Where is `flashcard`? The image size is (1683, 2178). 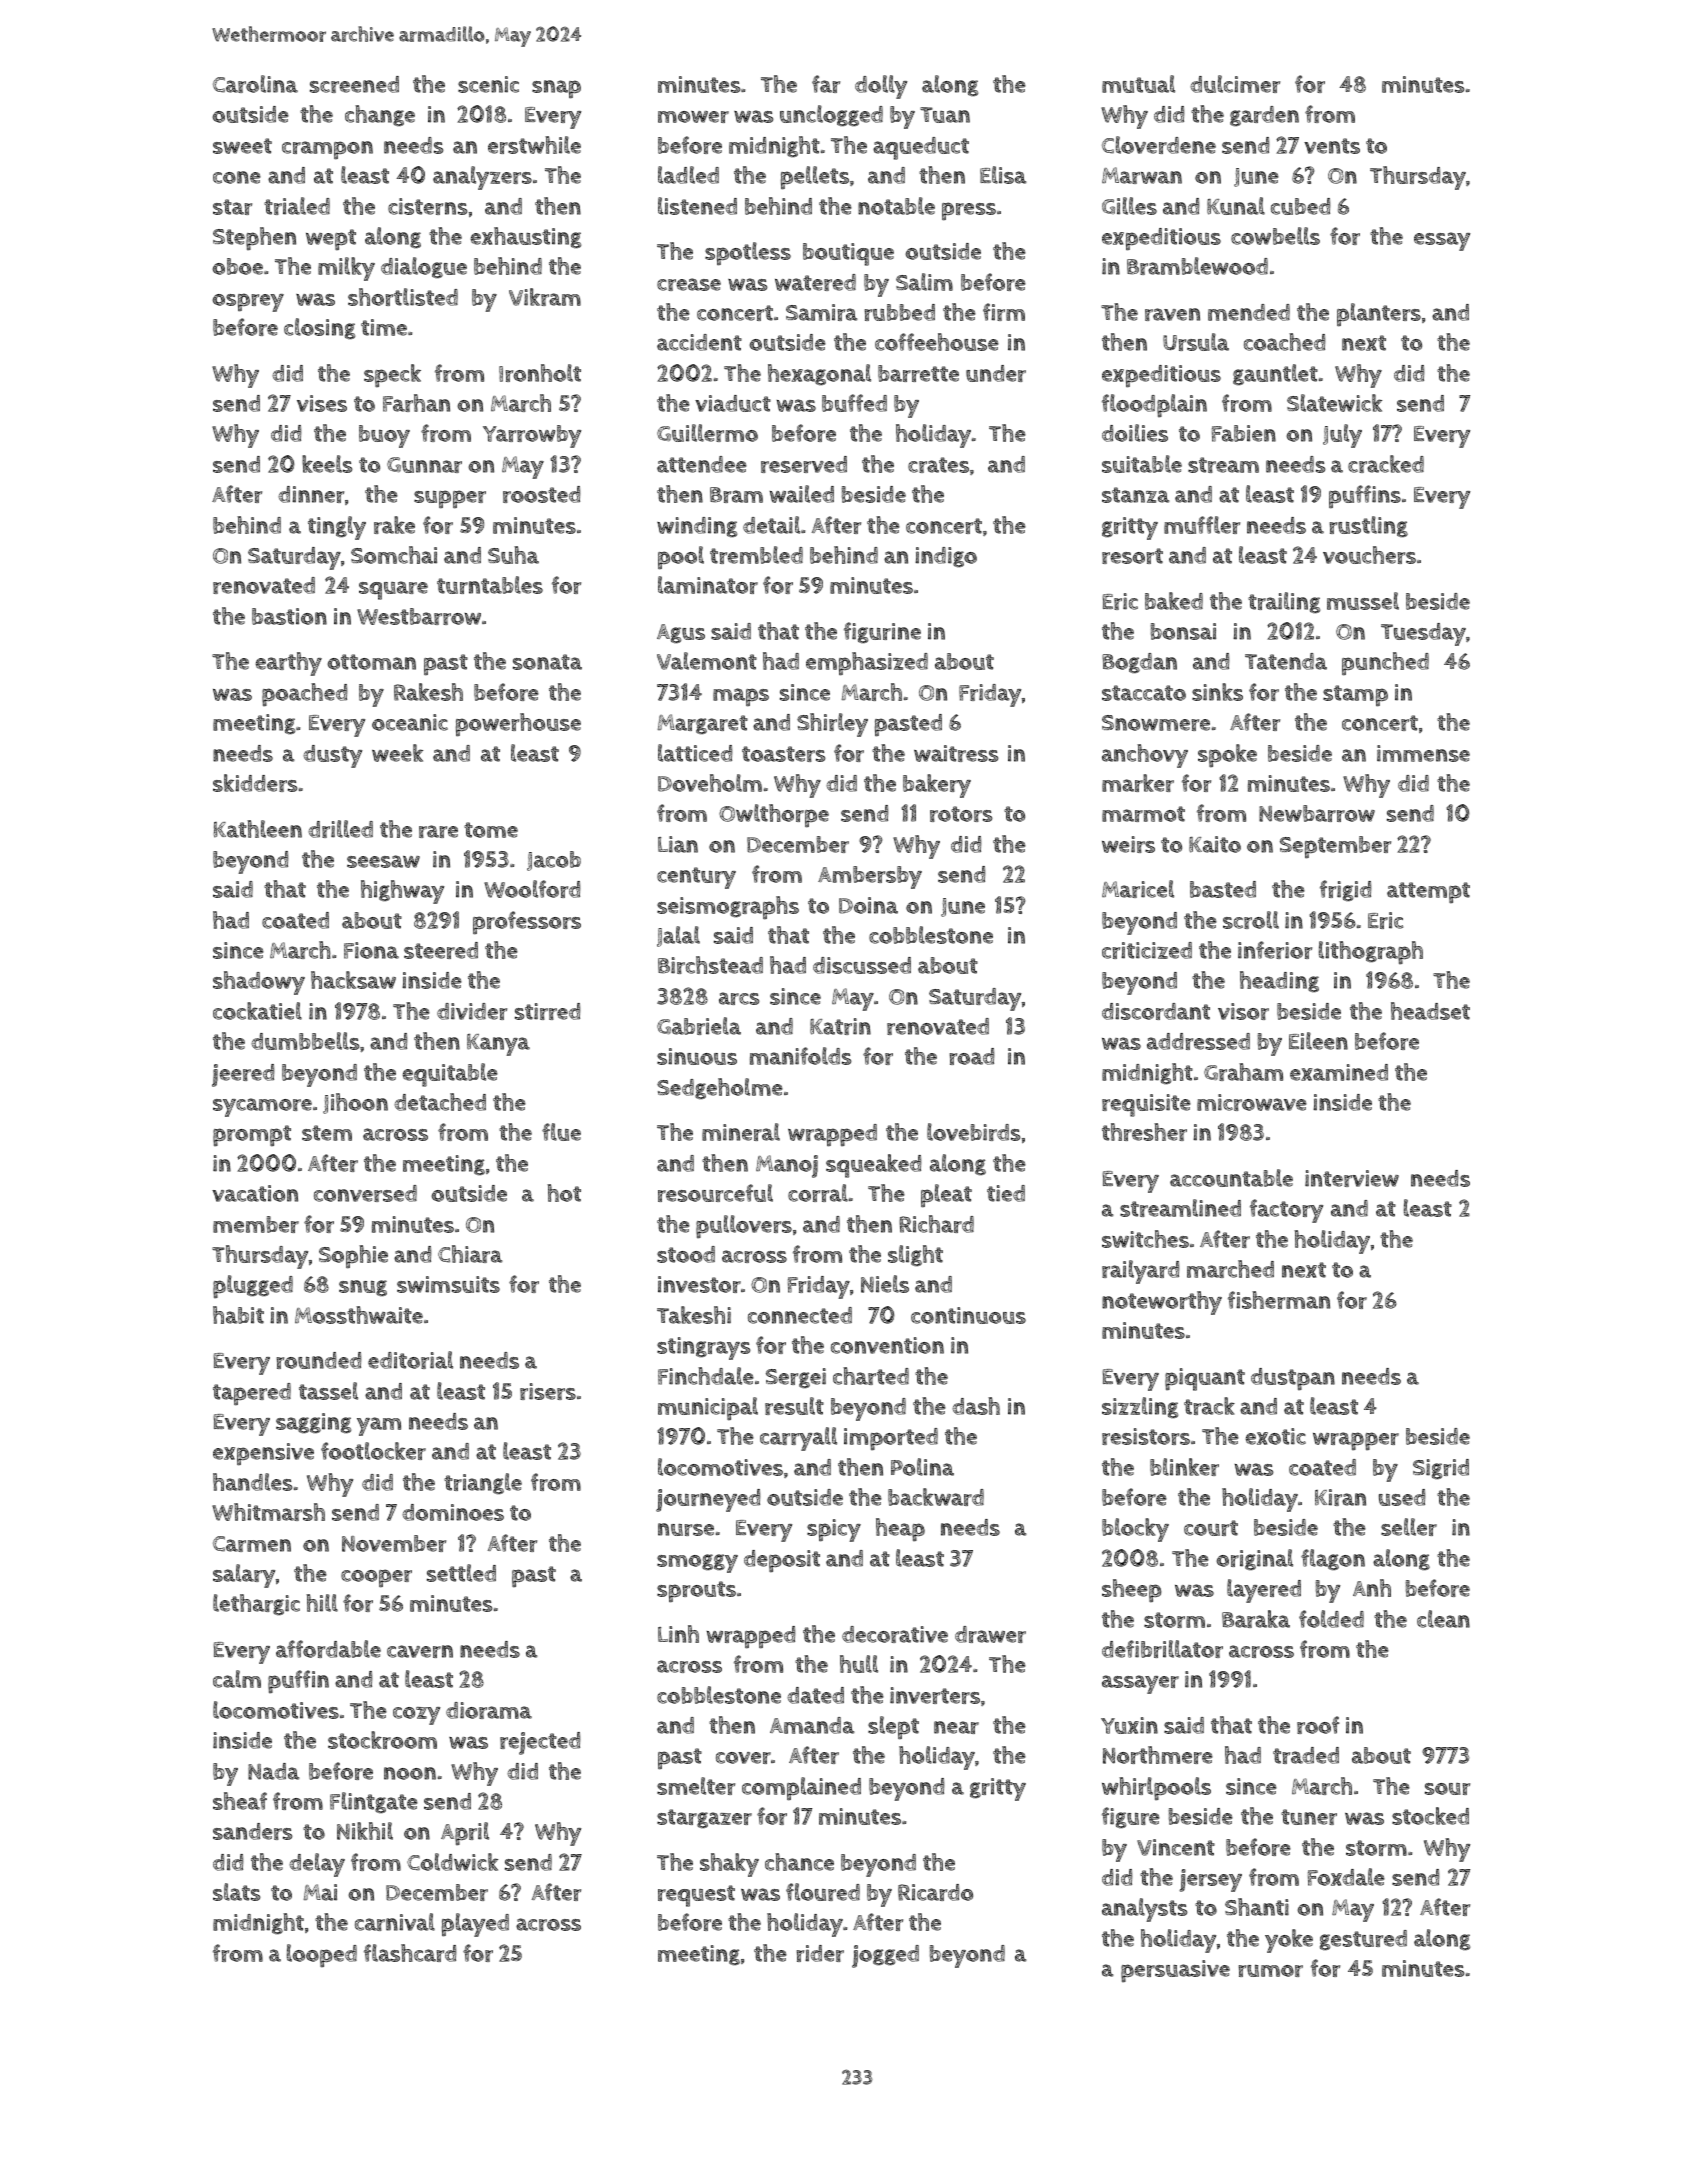 flashcard is located at coordinates (410, 1953).
